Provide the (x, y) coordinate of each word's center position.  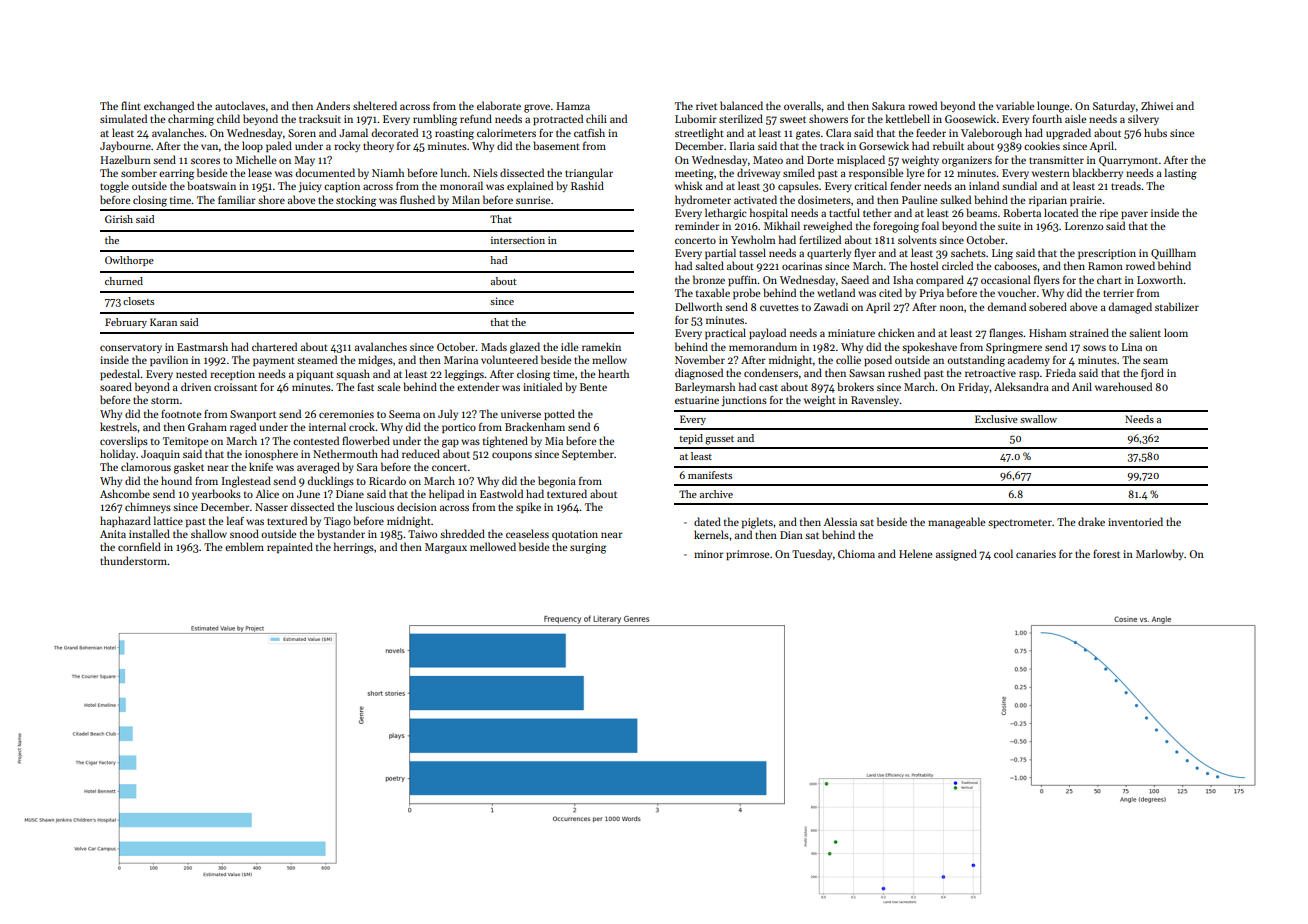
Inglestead (246, 482)
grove (537, 108)
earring (176, 174)
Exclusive (996, 419)
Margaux (446, 548)
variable (1015, 105)
